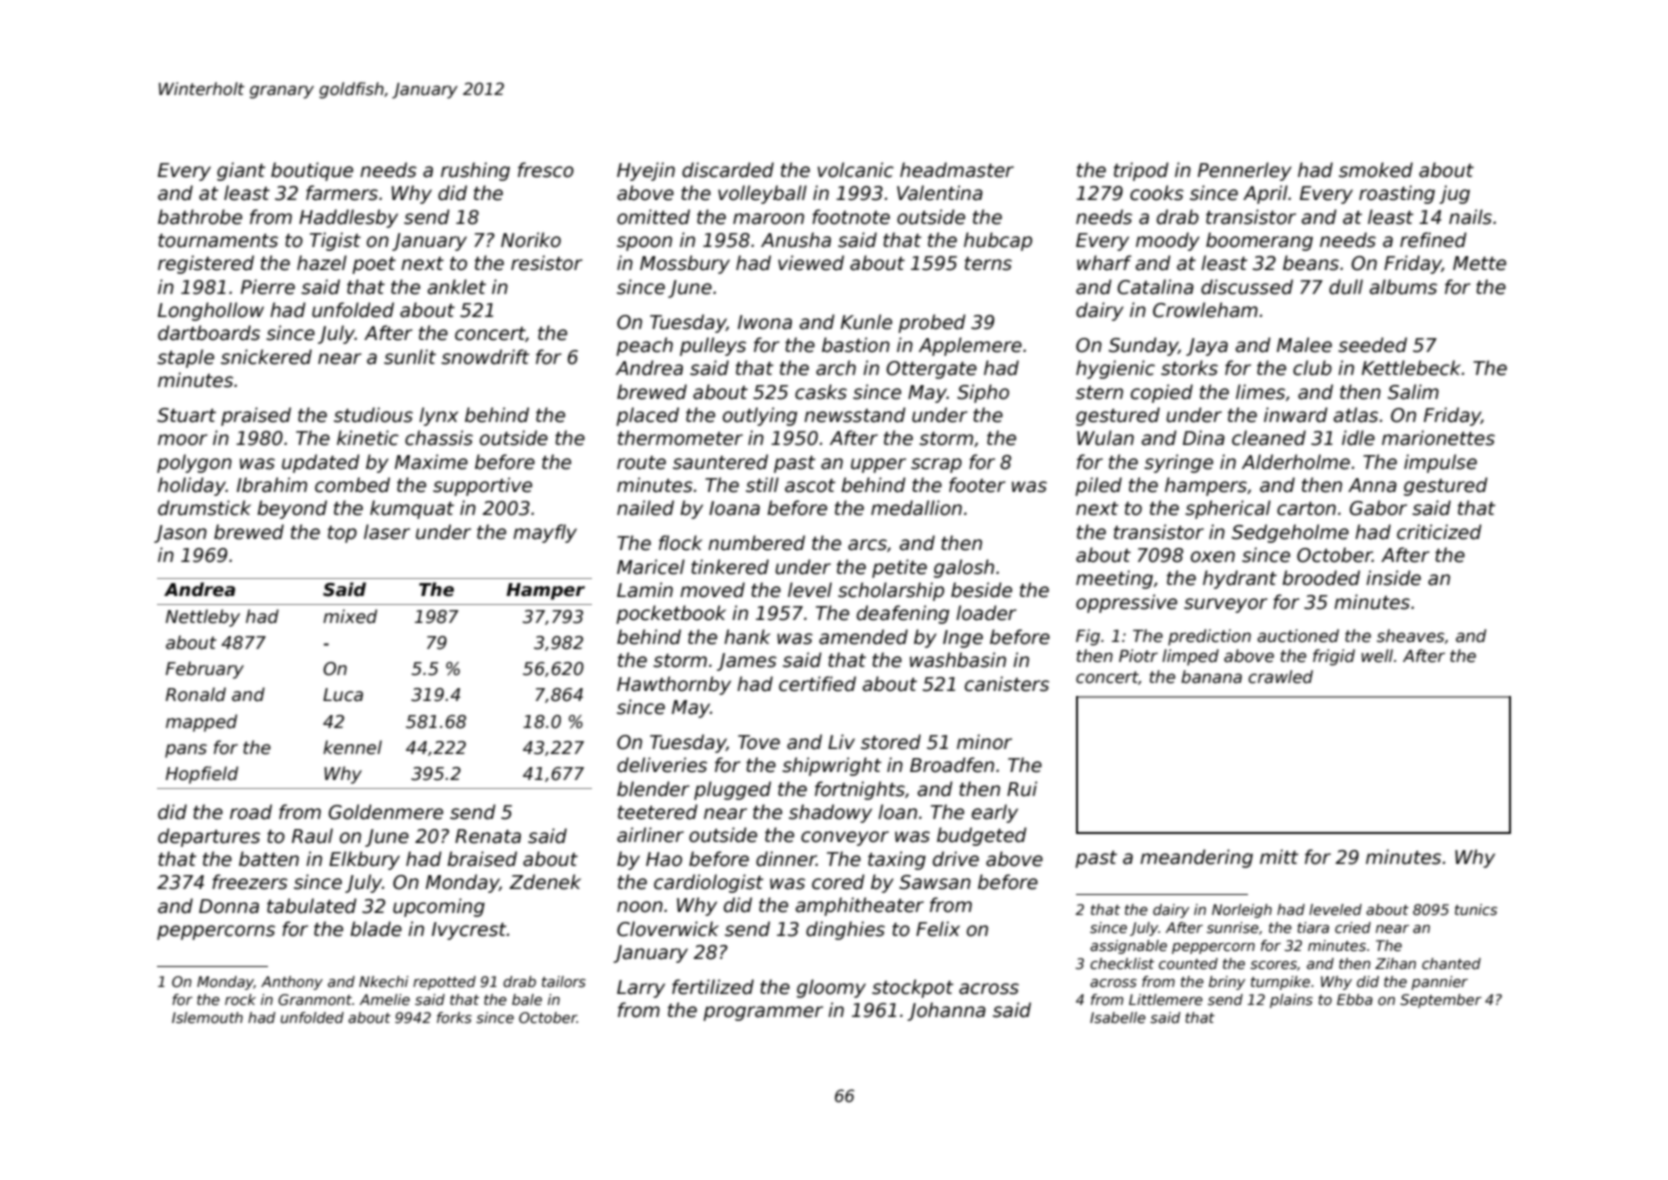 The height and width of the screenshot is (1180, 1668). What do you see at coordinates (891, 591) in the screenshot?
I see `scholarship` at bounding box center [891, 591].
